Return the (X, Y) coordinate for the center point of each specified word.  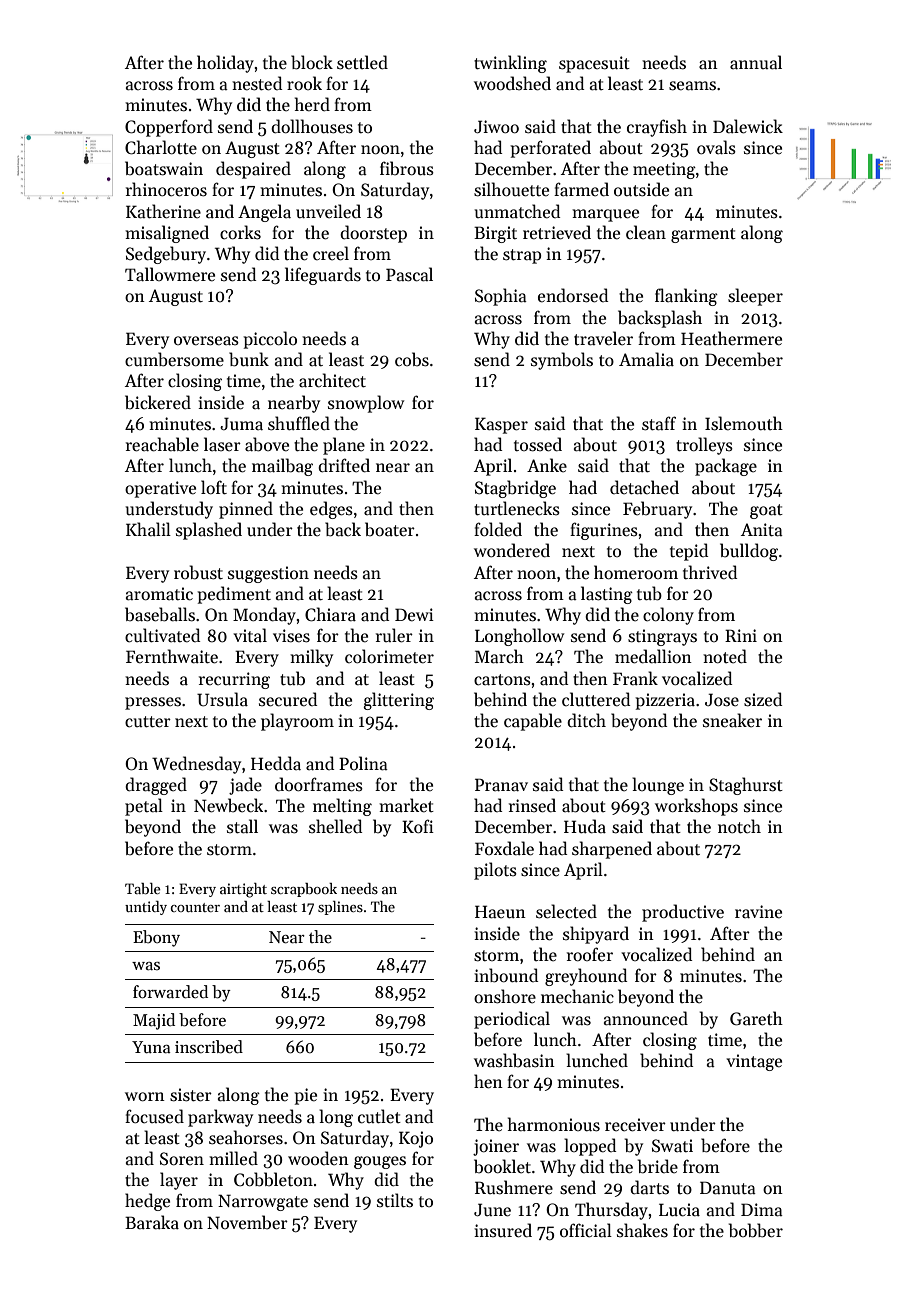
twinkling (510, 64)
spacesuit (594, 64)
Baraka (152, 1222)
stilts (395, 1200)
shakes (642, 1230)
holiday (225, 64)
